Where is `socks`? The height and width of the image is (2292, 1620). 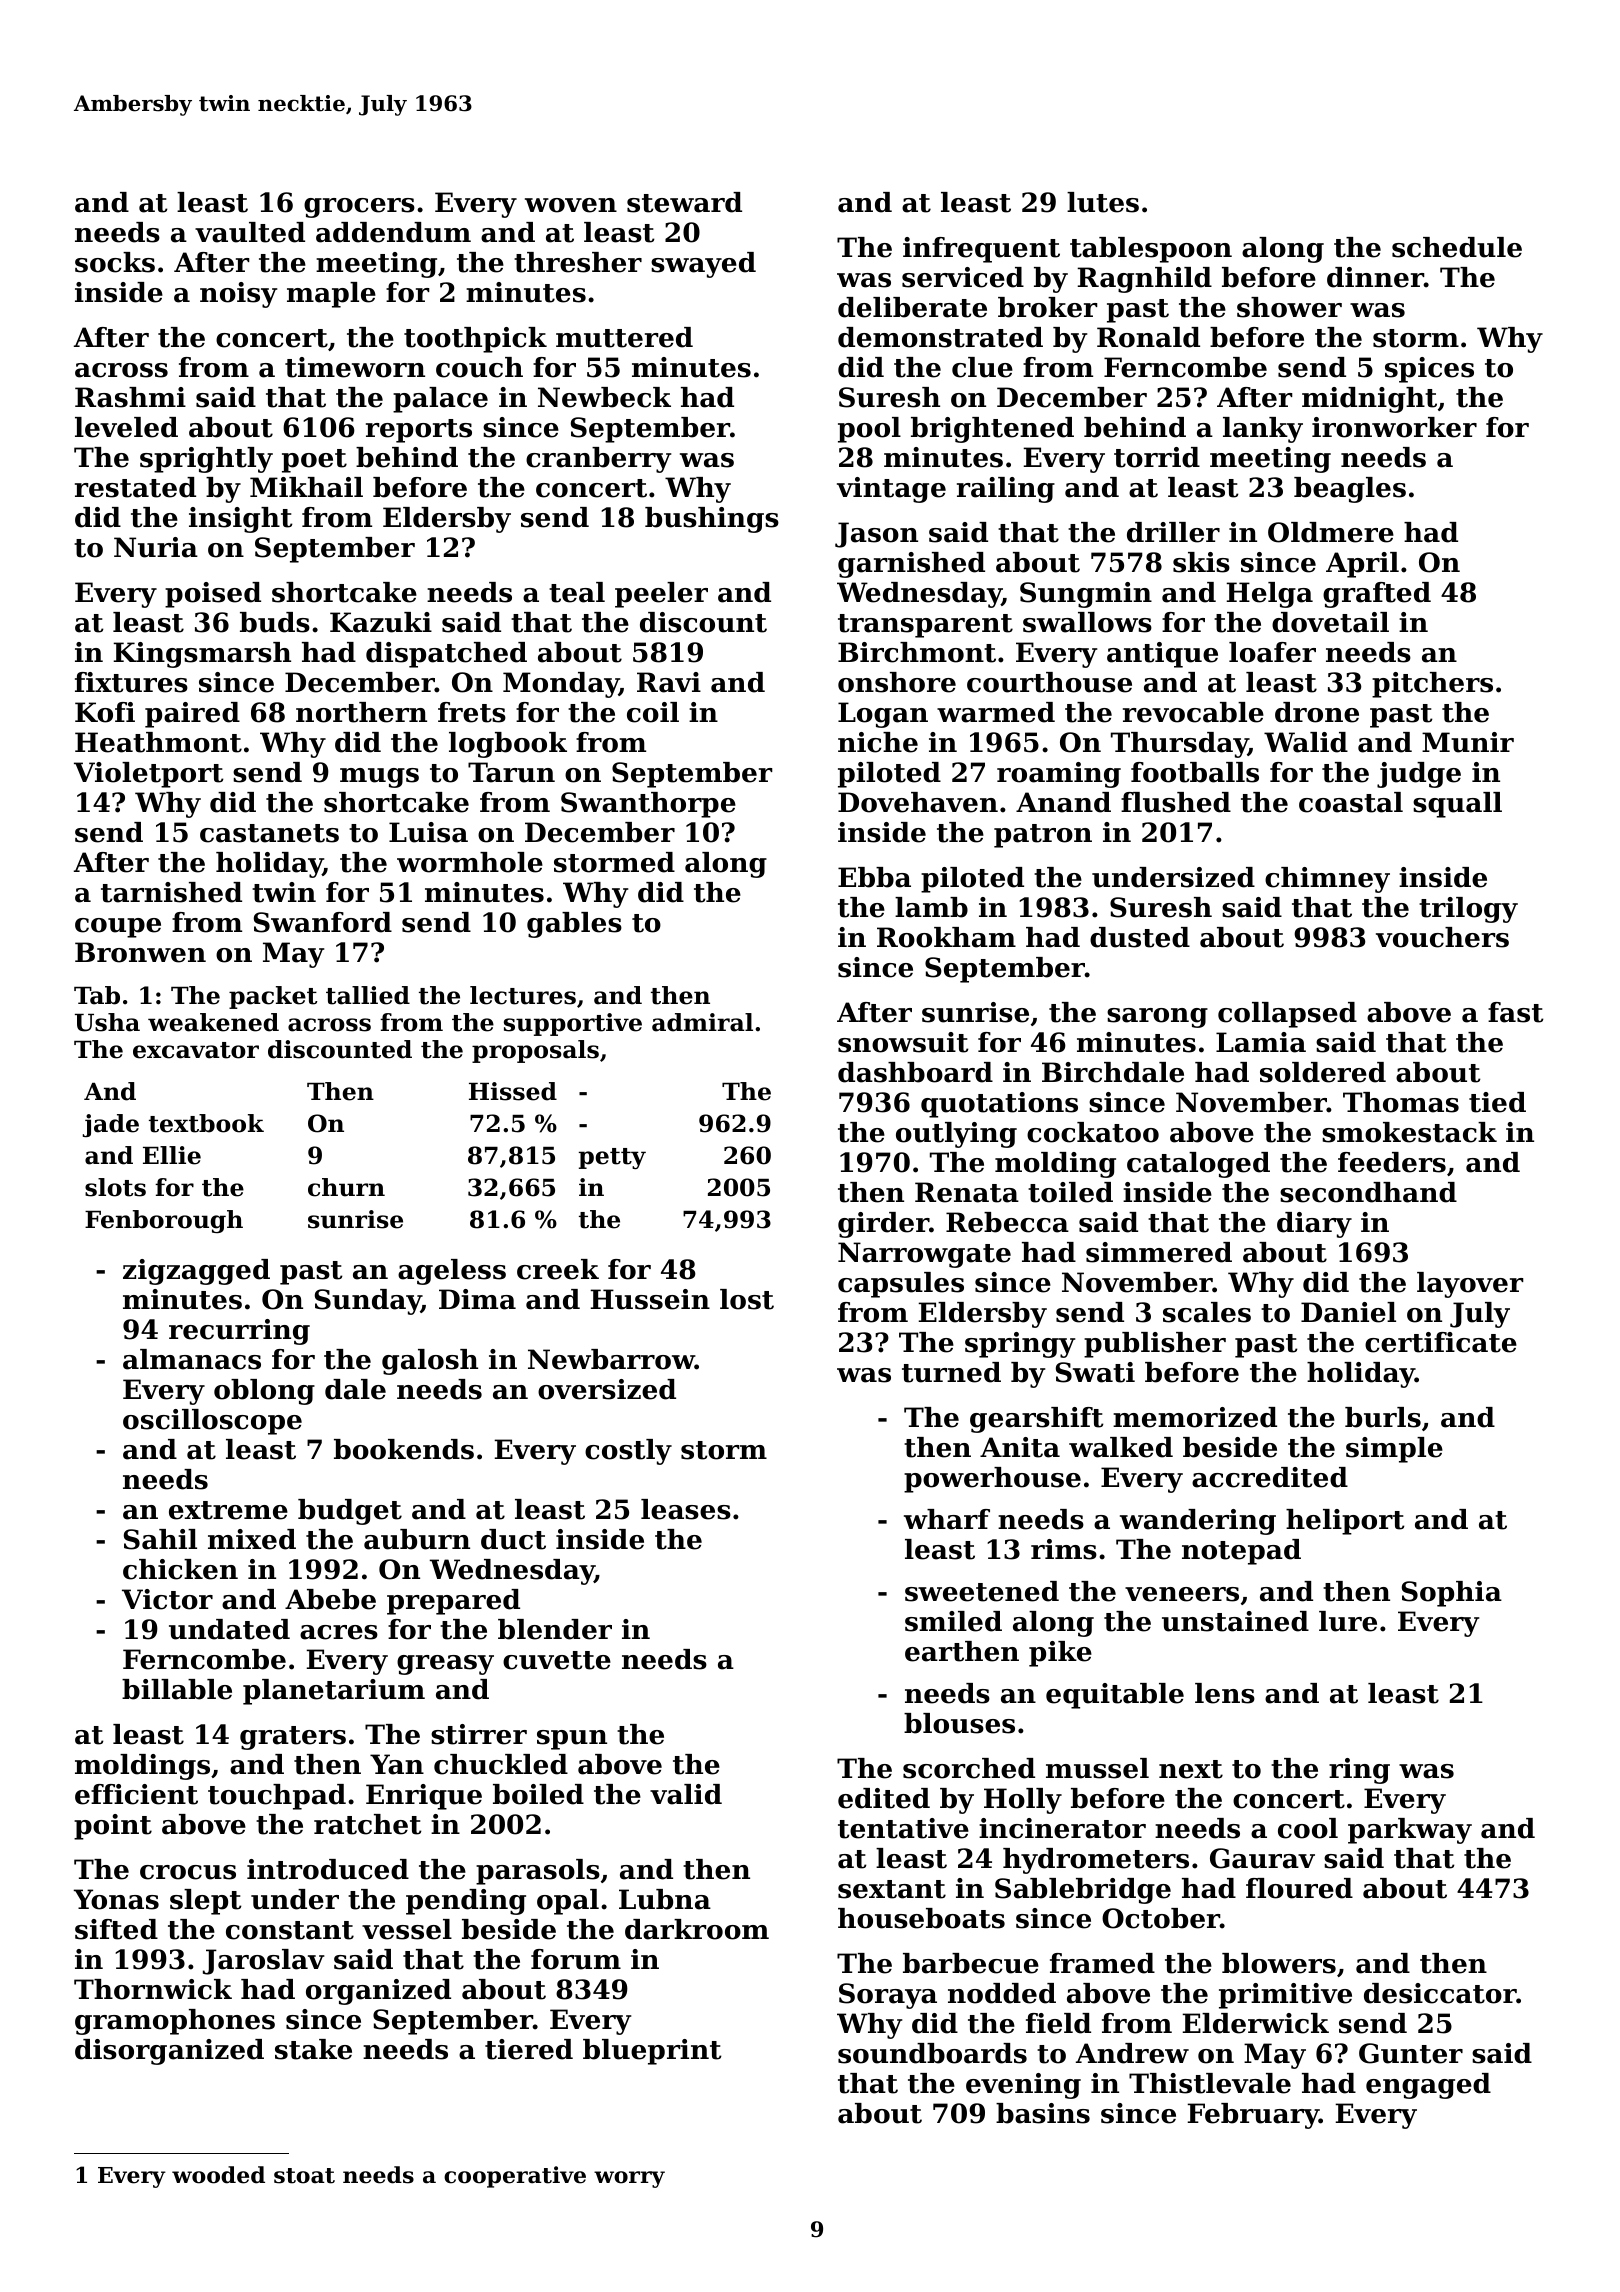 socks is located at coordinates (115, 262).
